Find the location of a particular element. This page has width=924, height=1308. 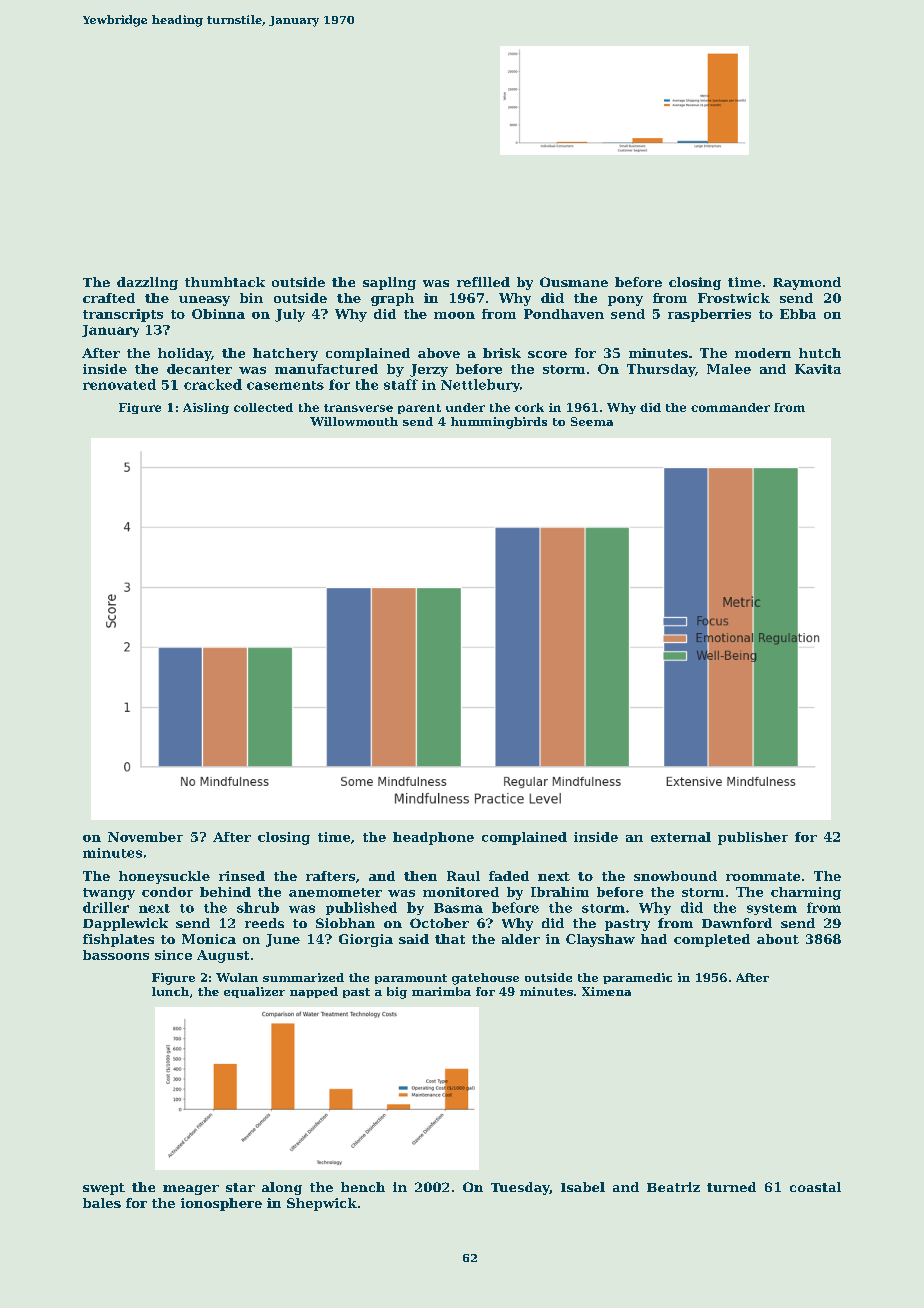

brisk is located at coordinates (502, 353).
